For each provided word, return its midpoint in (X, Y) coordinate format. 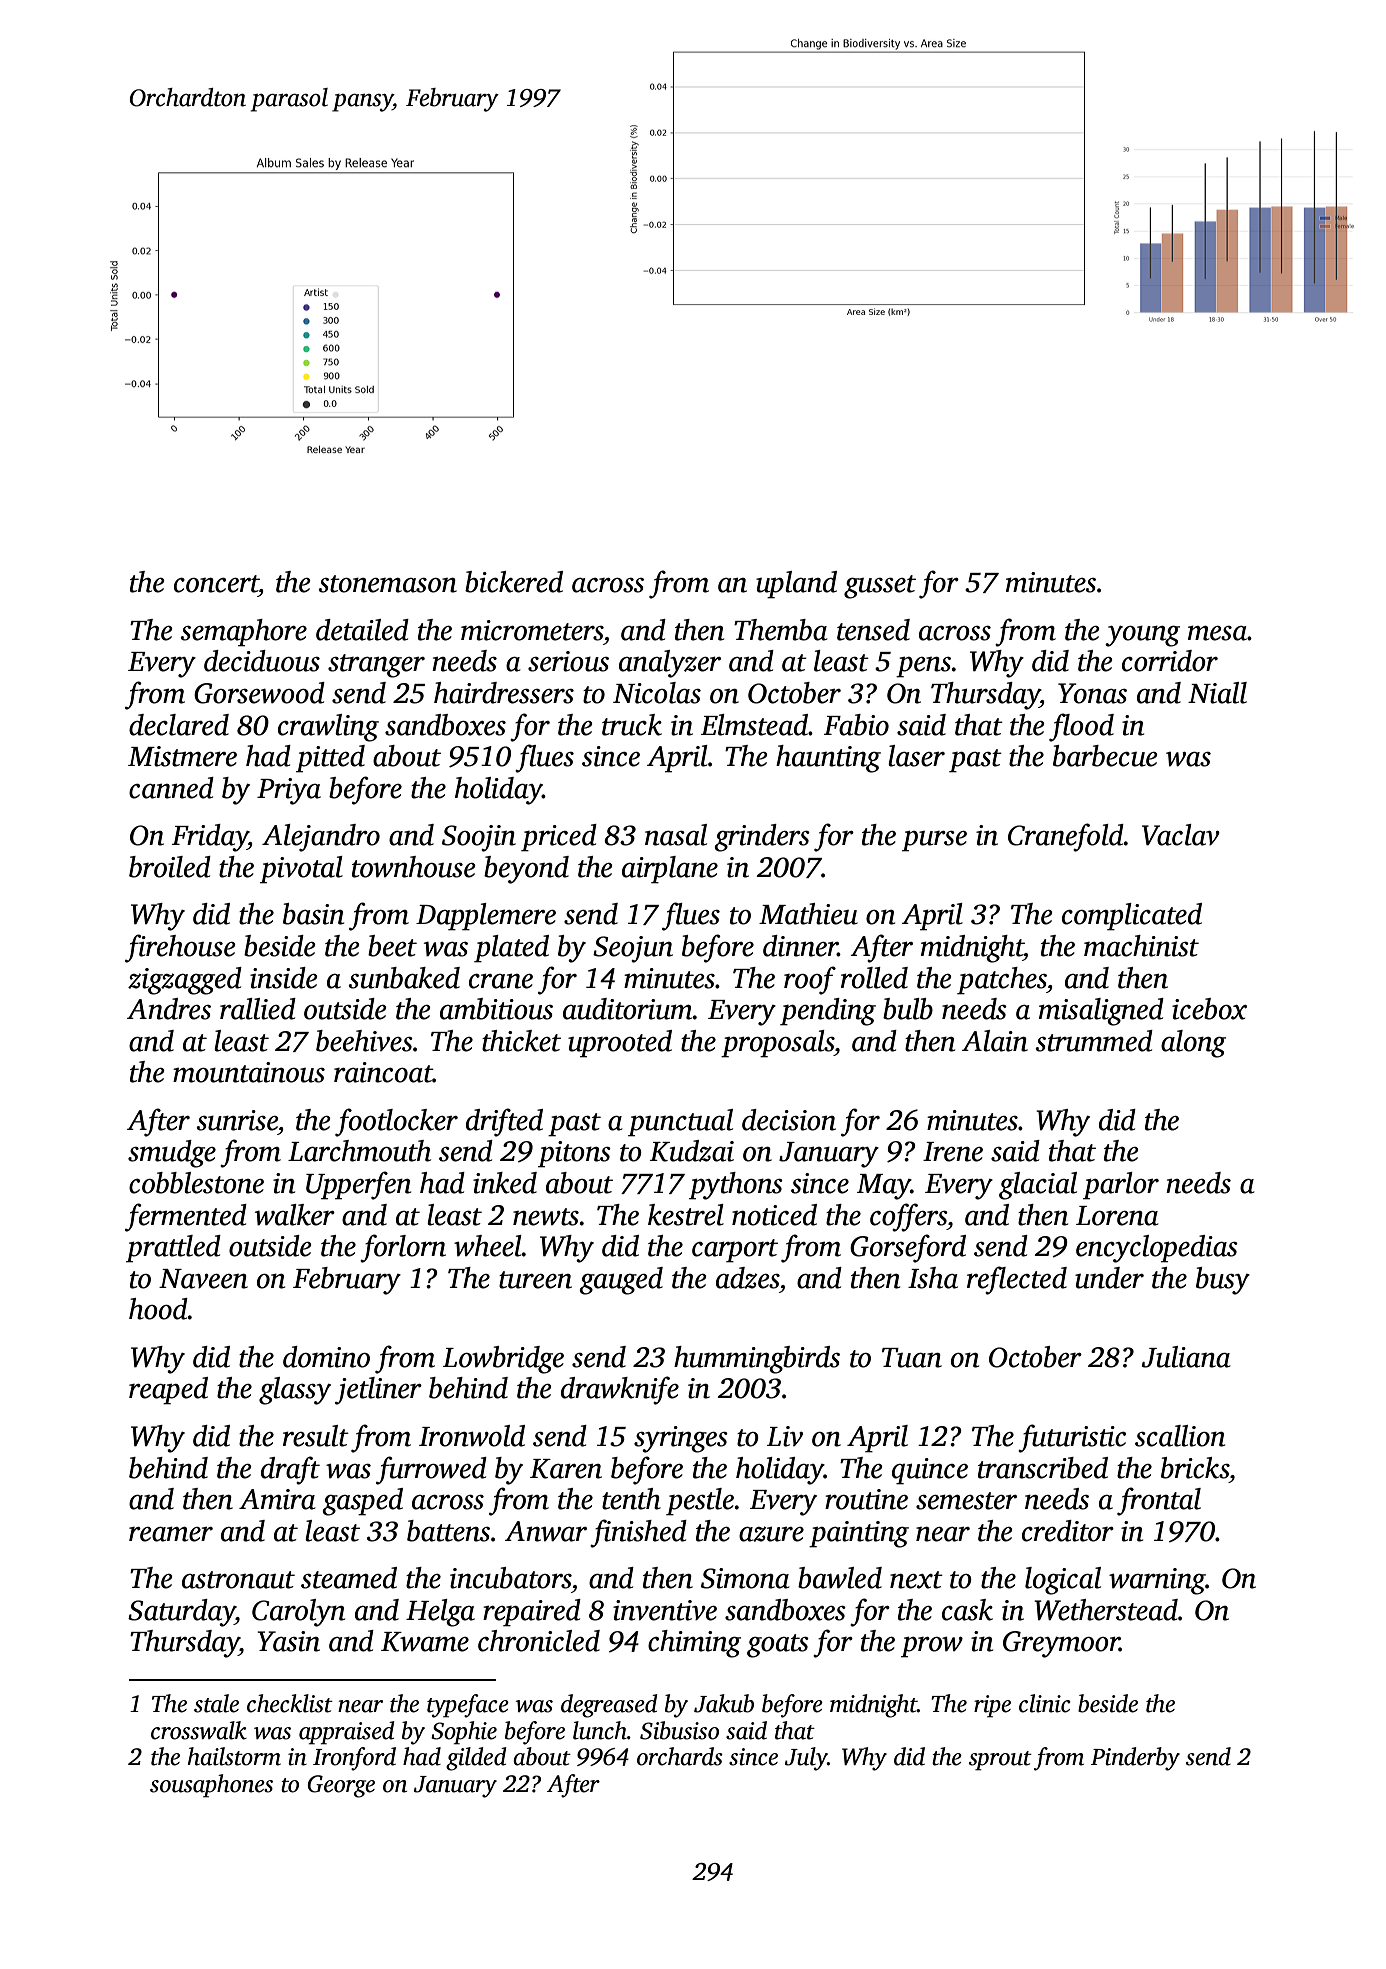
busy (1223, 1281)
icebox (1209, 1009)
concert (216, 584)
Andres (169, 1009)
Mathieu (808, 914)
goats (778, 1646)
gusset (880, 587)
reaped (168, 1391)
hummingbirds (757, 1360)
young (1142, 636)
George (341, 1786)
